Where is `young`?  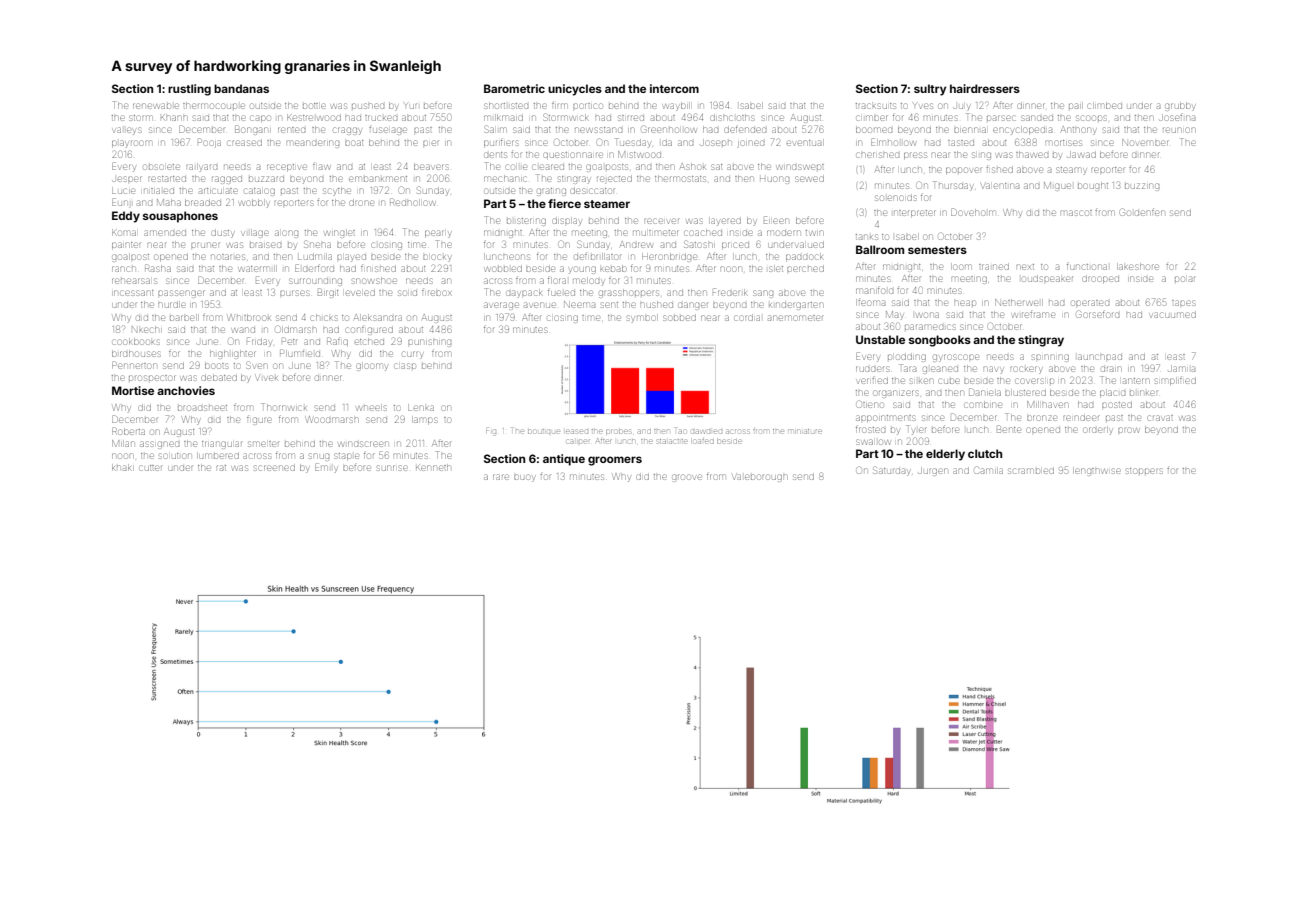
young is located at coordinates (582, 270).
